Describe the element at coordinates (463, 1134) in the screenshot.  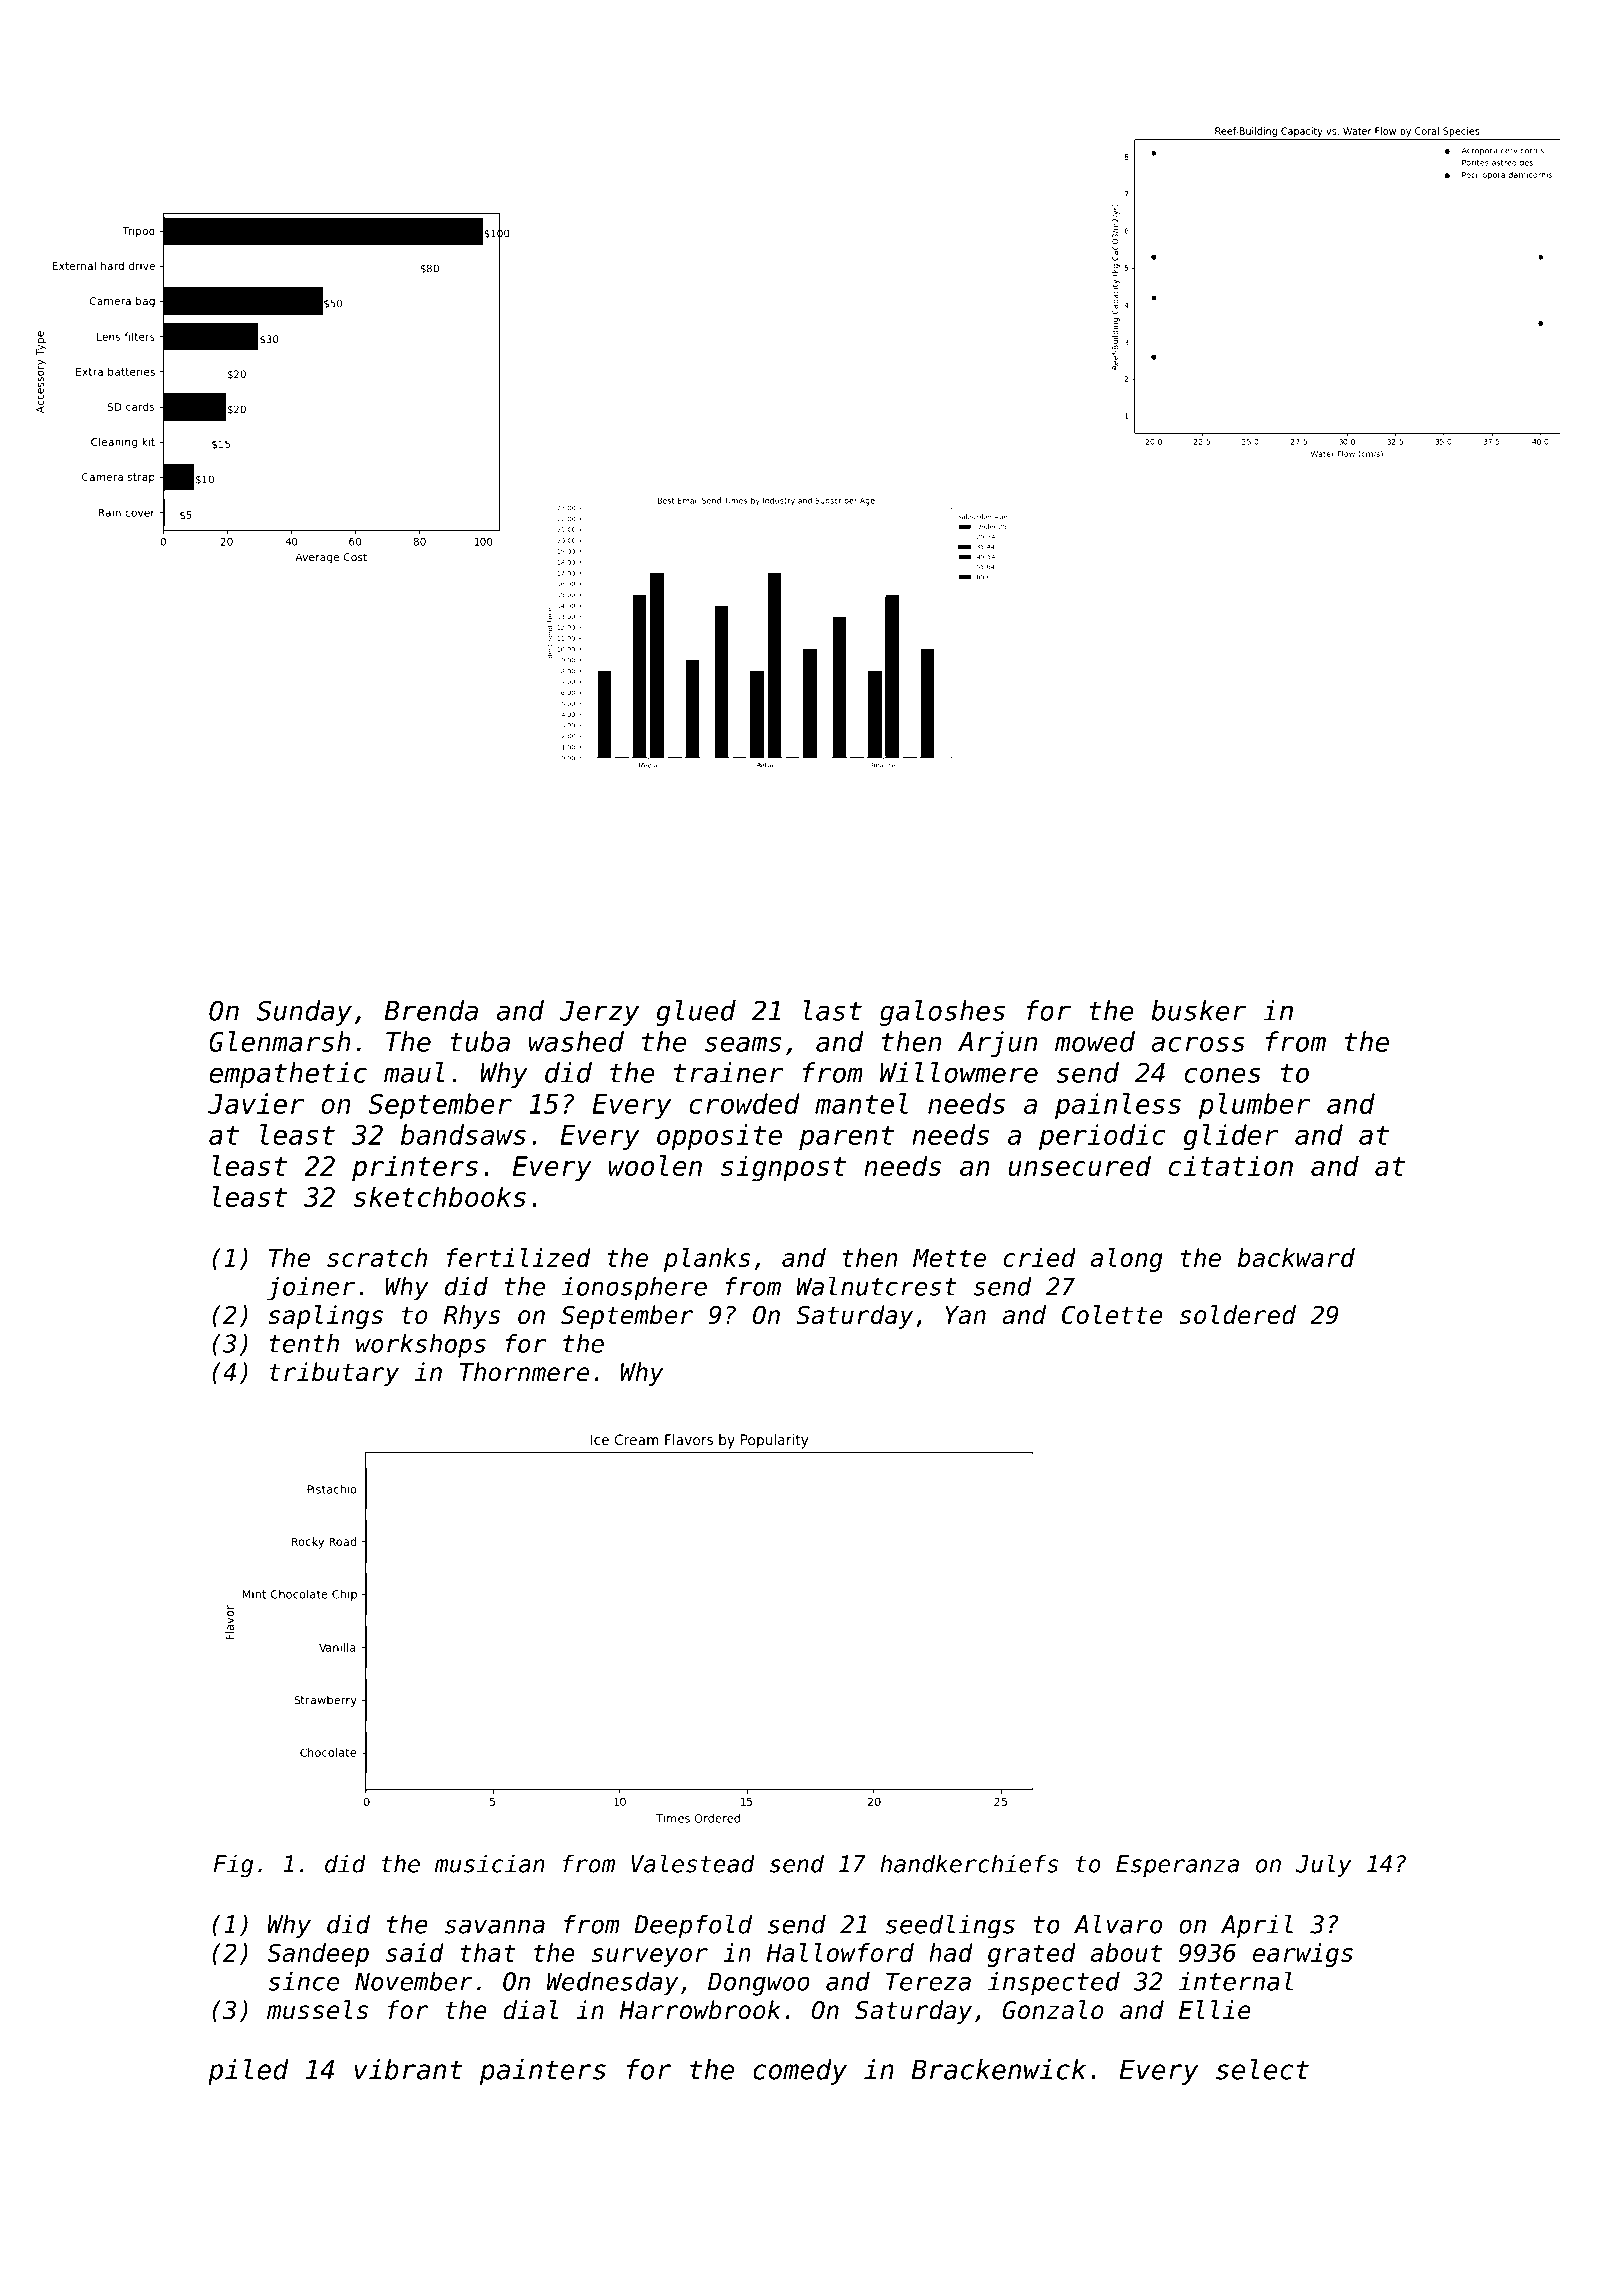
I see `bandsaws` at that location.
